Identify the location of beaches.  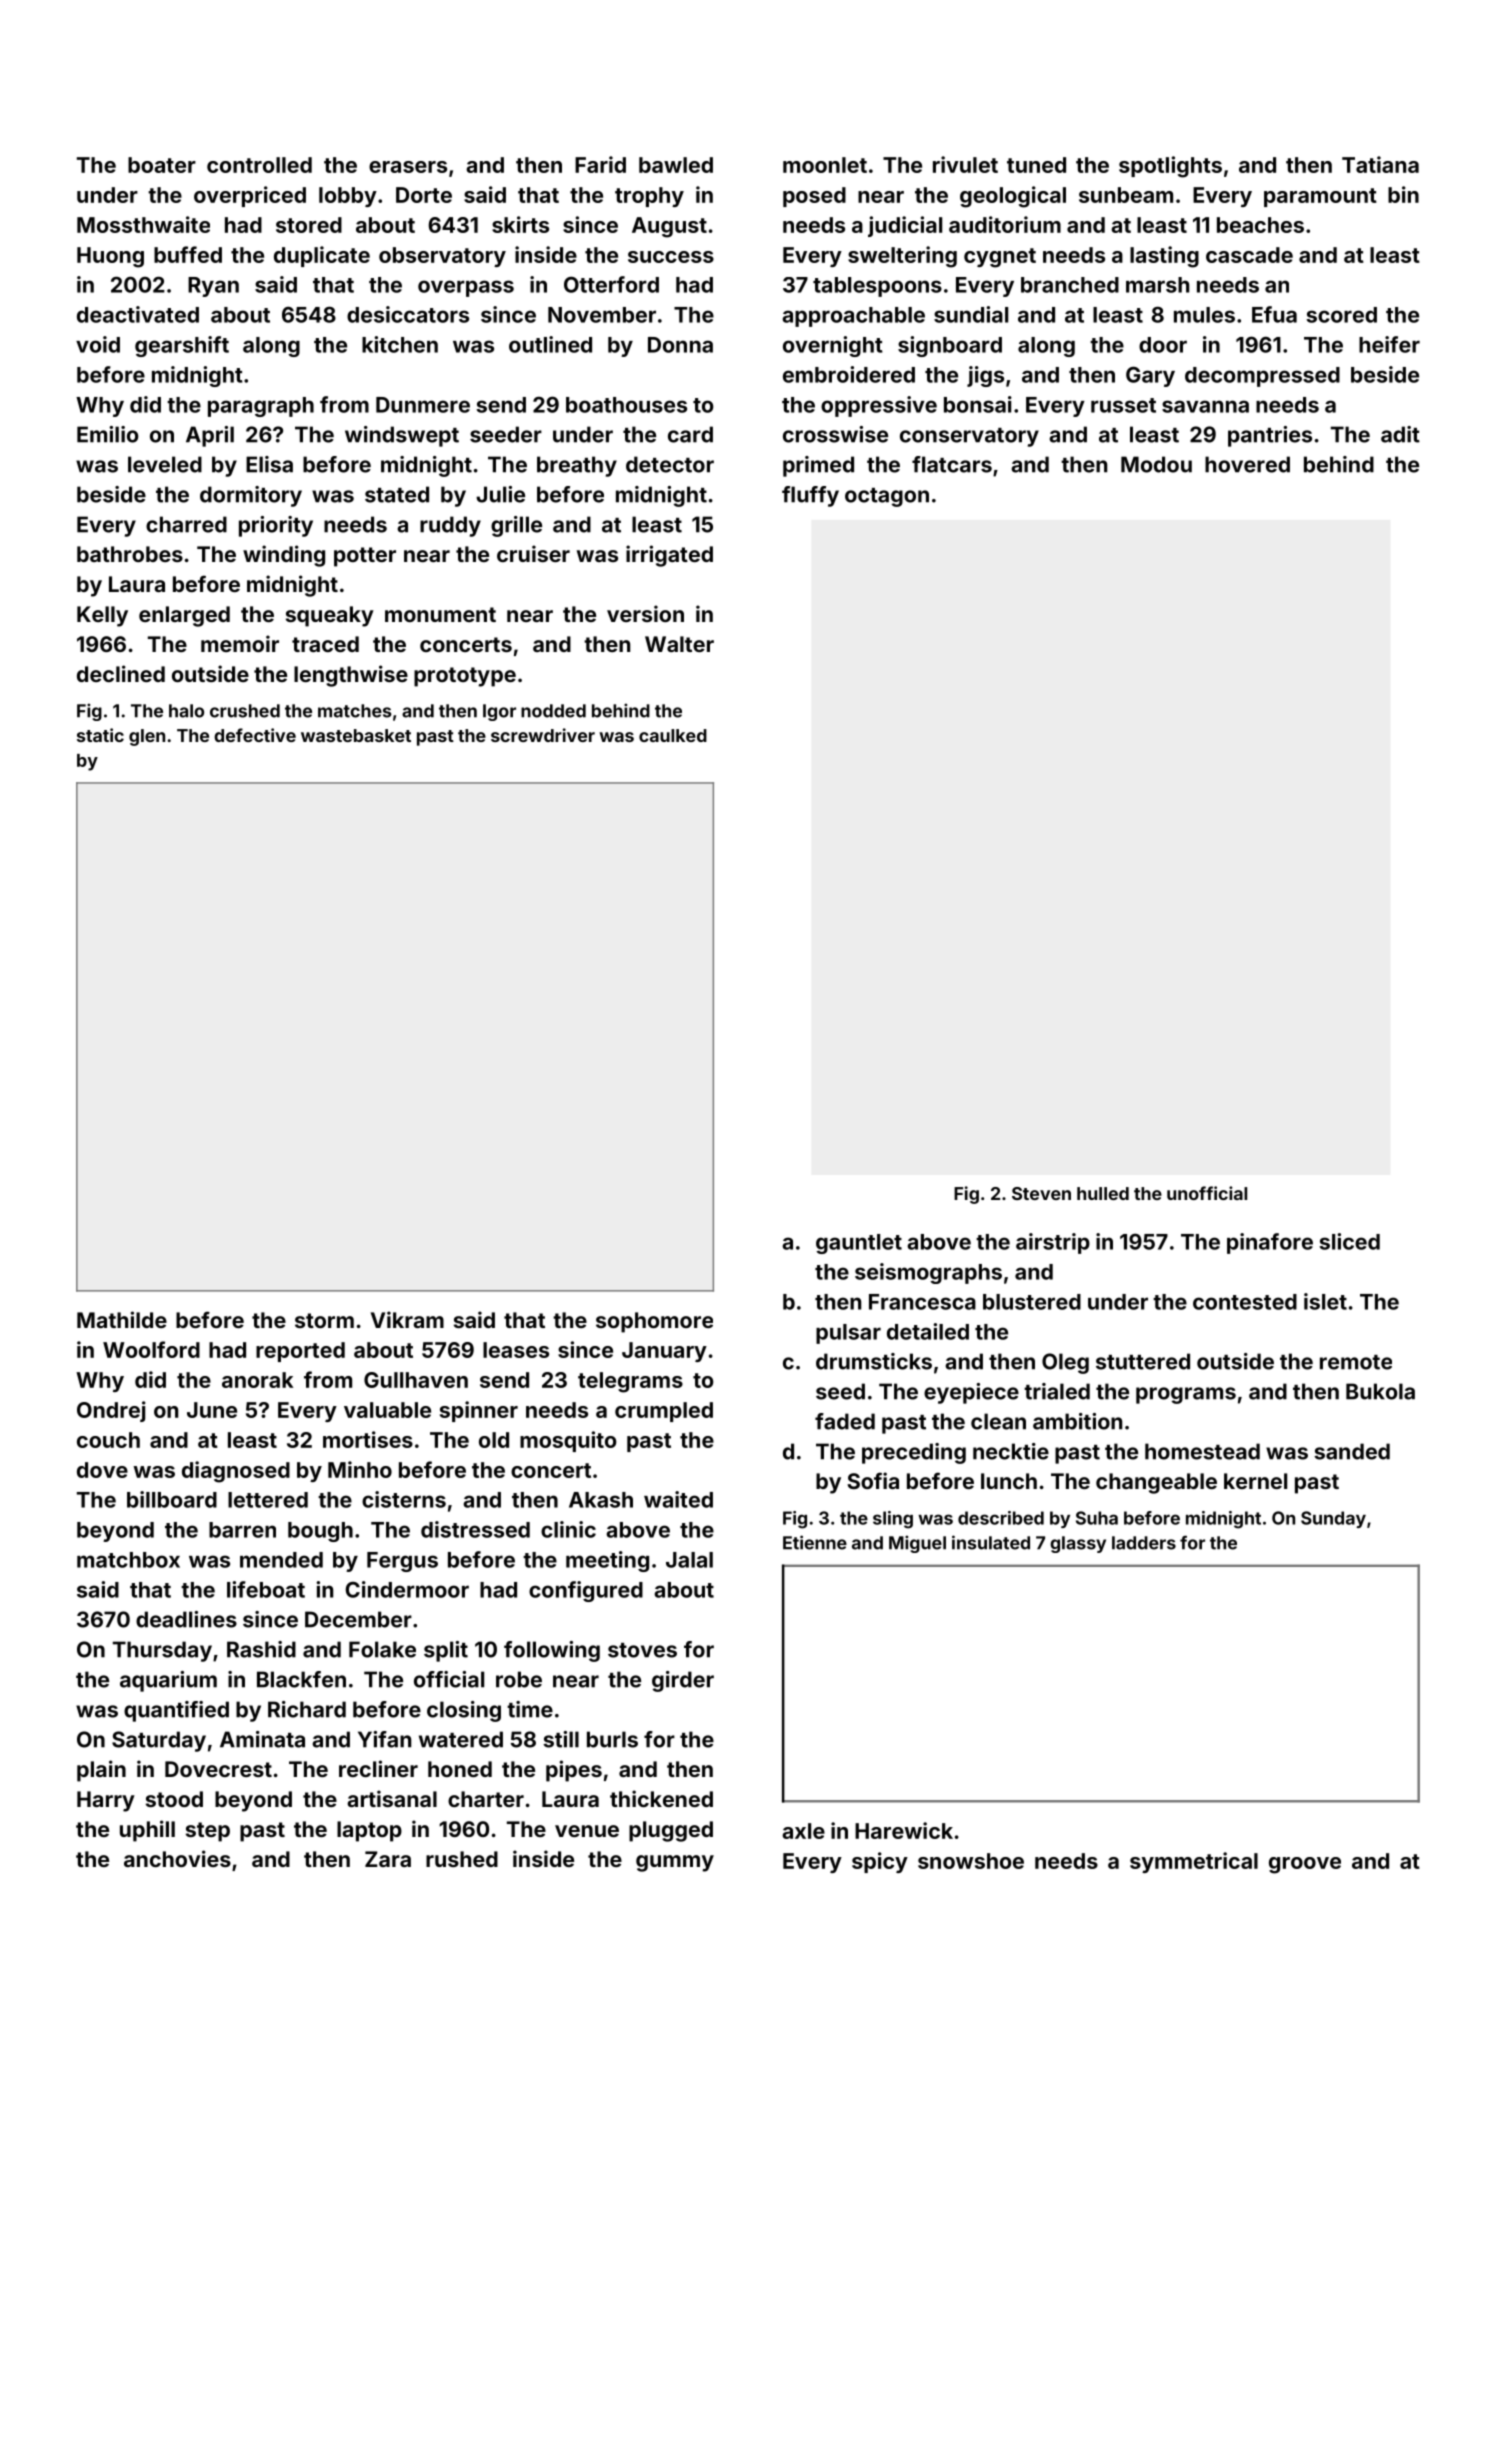
(1260, 225).
